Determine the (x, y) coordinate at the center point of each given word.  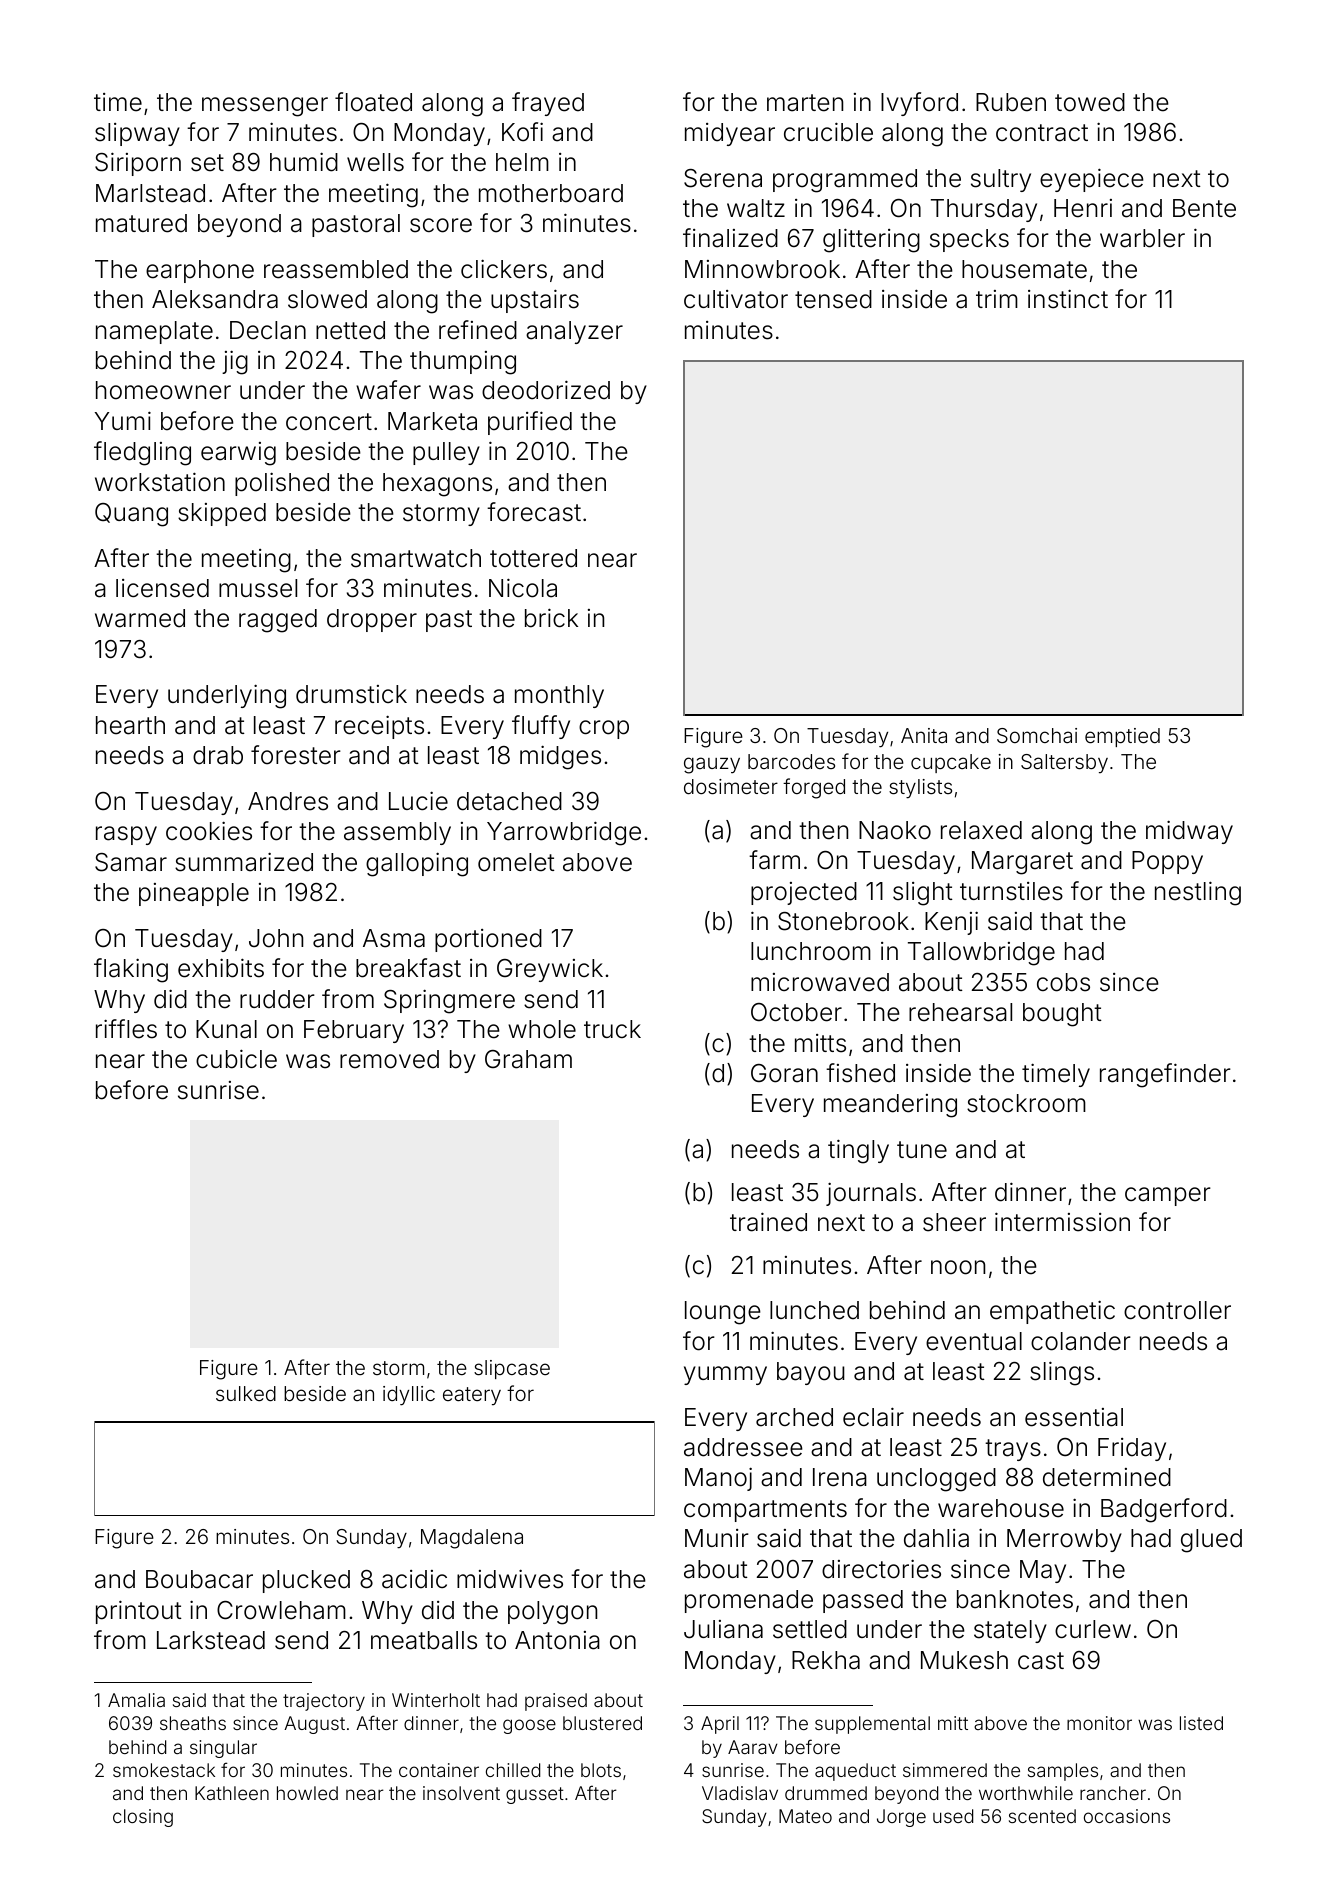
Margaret (1022, 863)
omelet (516, 862)
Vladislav (740, 1793)
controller (1177, 1310)
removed (389, 1059)
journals (871, 1194)
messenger (265, 107)
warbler (1142, 238)
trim (997, 299)
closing (143, 1818)
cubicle (236, 1059)
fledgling (142, 453)
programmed (845, 181)
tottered (533, 558)
